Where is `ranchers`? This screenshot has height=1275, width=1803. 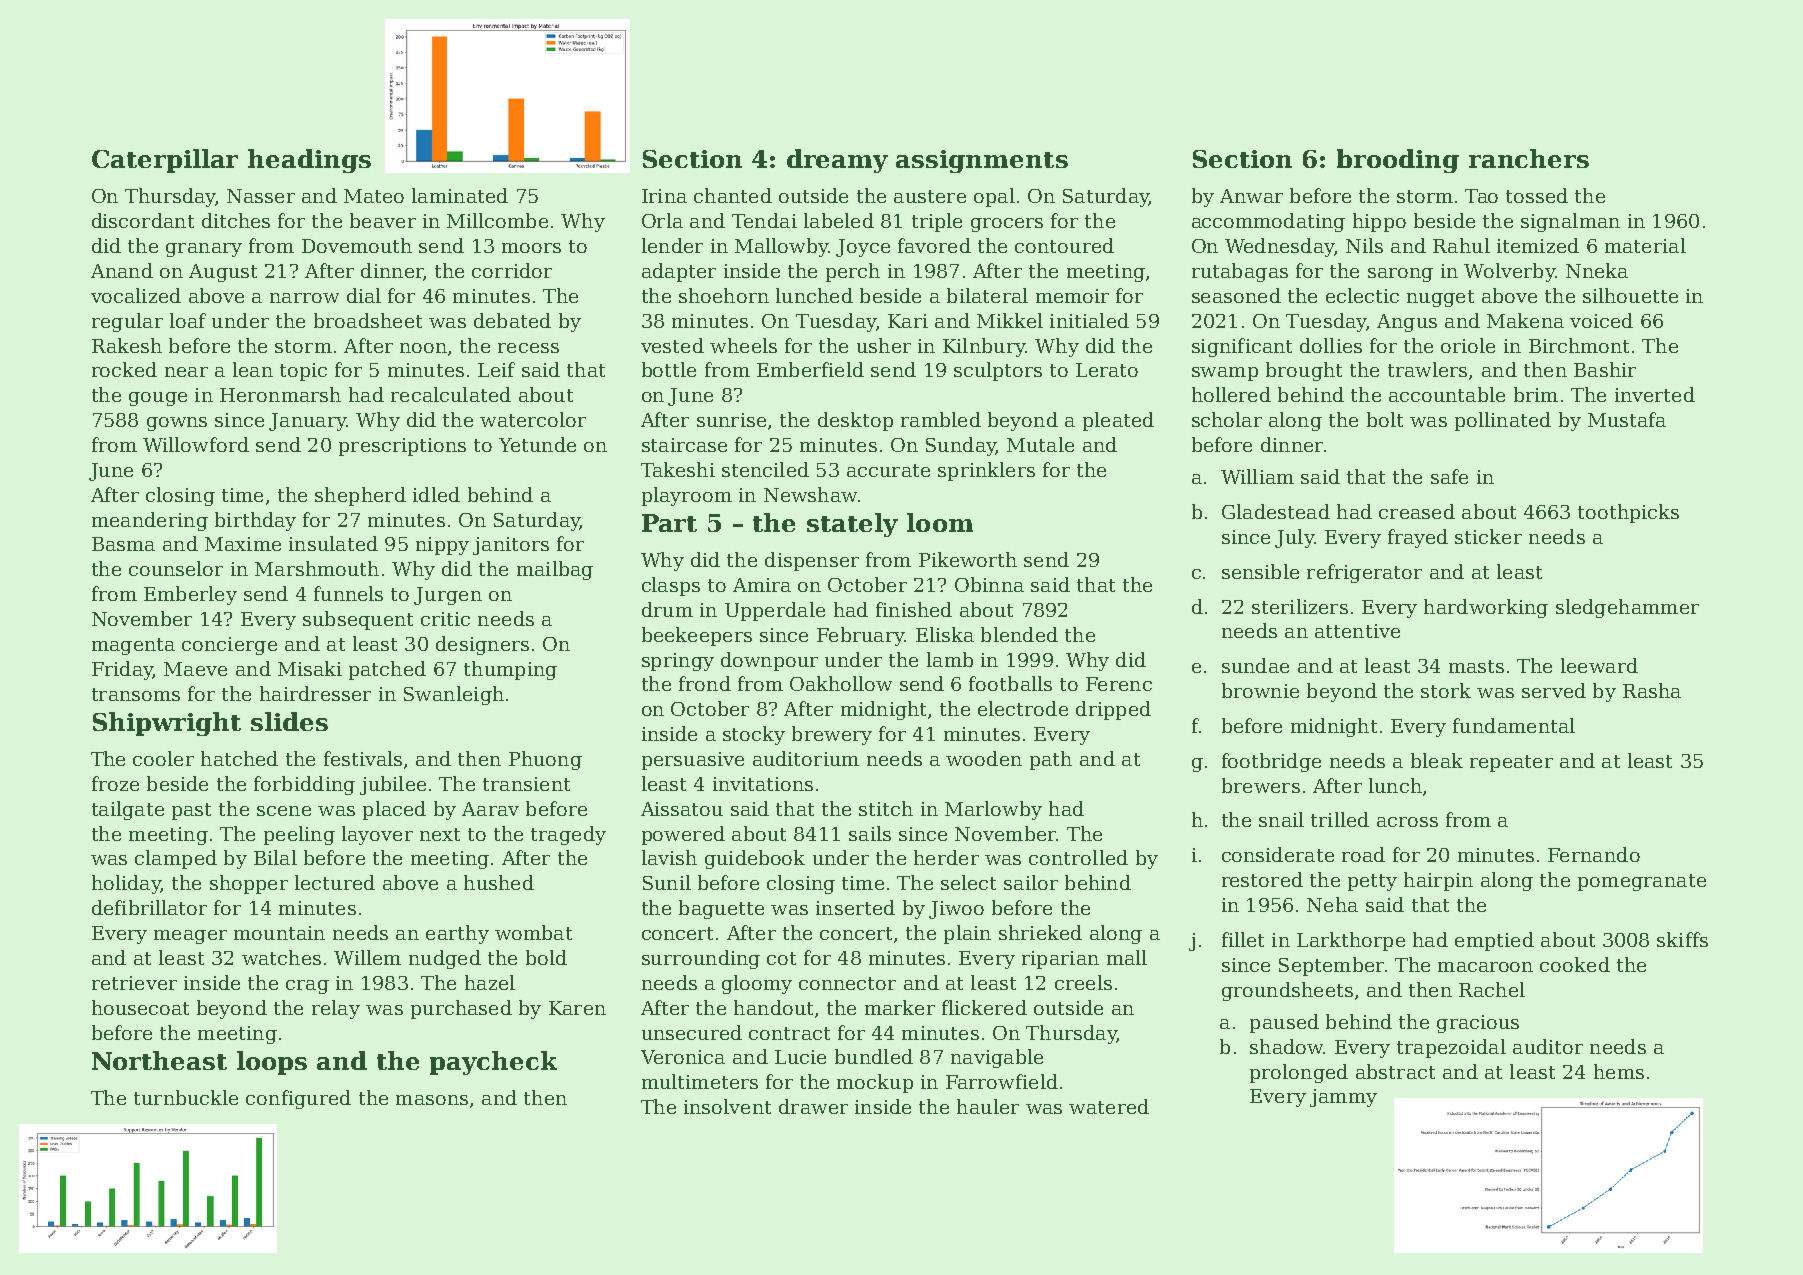
ranchers is located at coordinates (1529, 158).
